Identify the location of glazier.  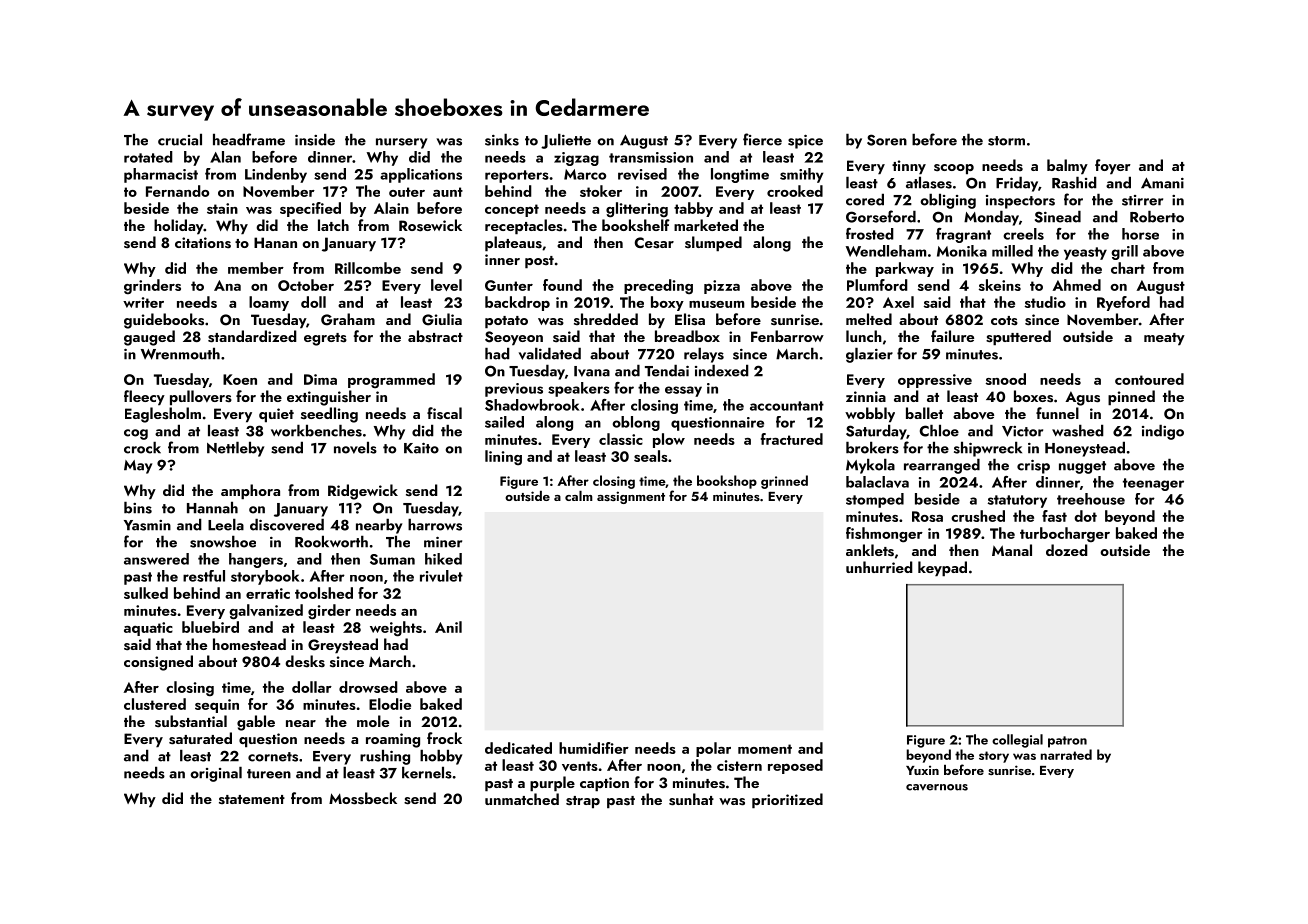
(869, 355).
